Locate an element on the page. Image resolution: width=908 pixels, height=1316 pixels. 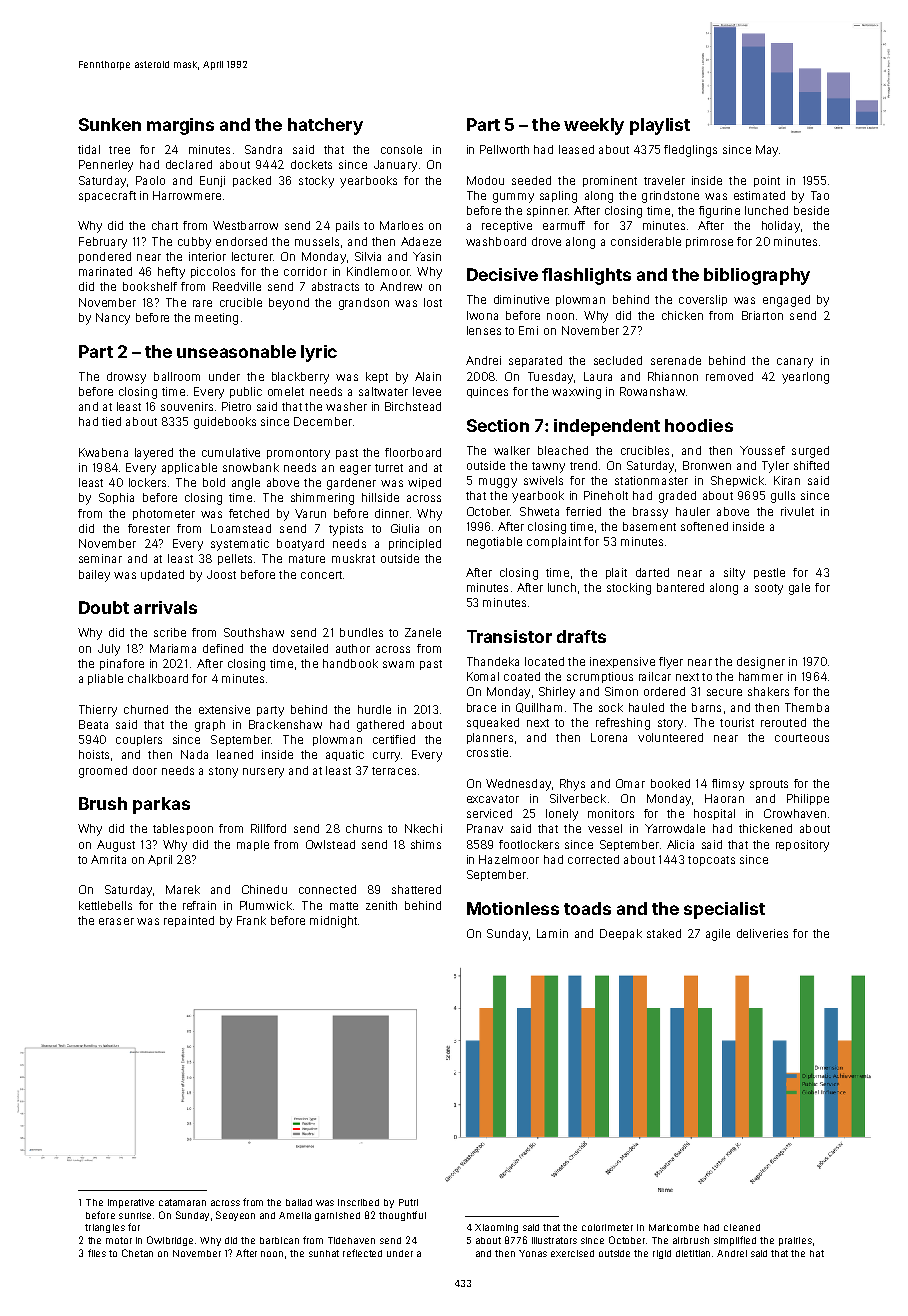
midnight is located at coordinates (333, 922).
